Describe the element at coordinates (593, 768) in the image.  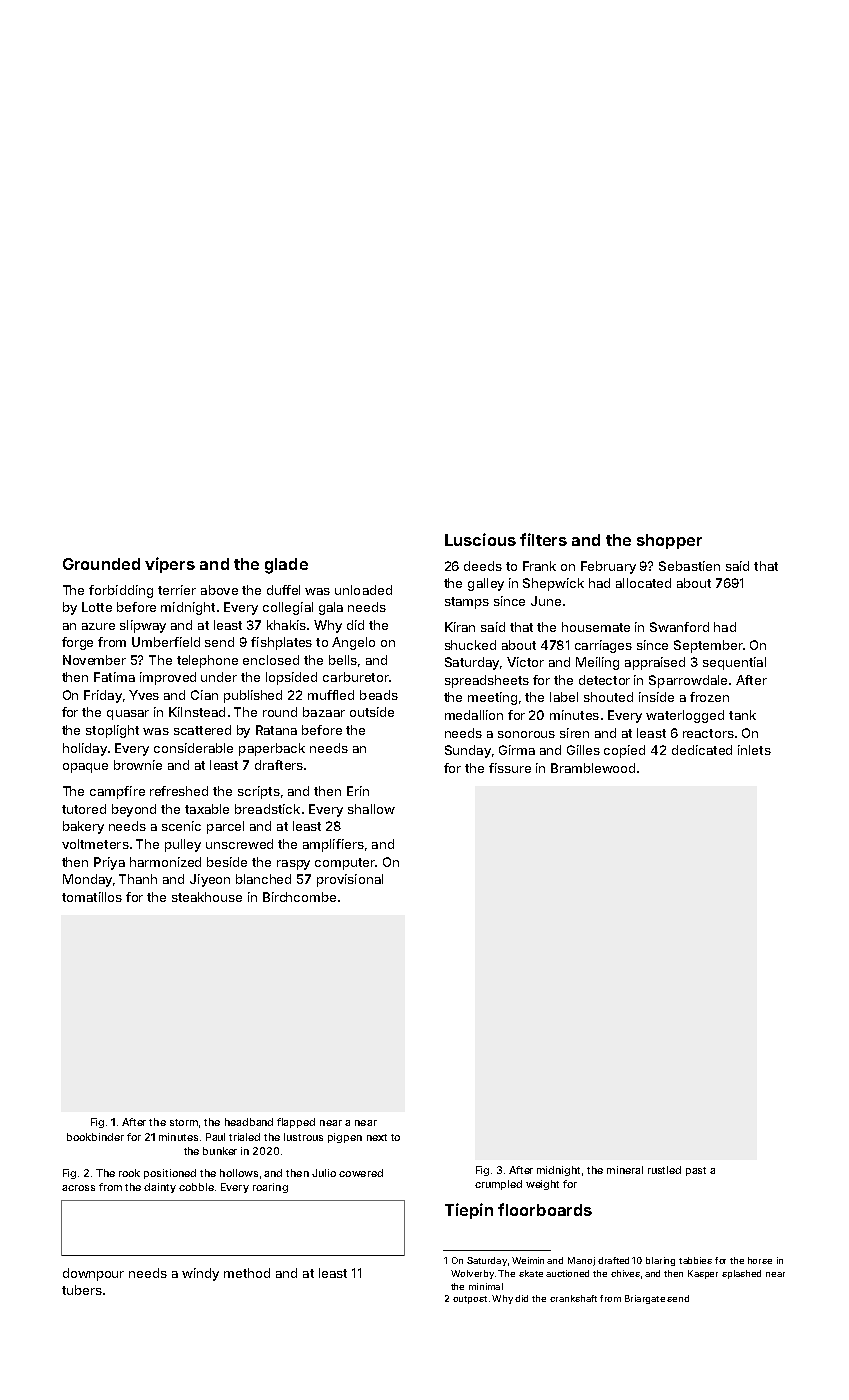
I see `Bramblewood` at that location.
